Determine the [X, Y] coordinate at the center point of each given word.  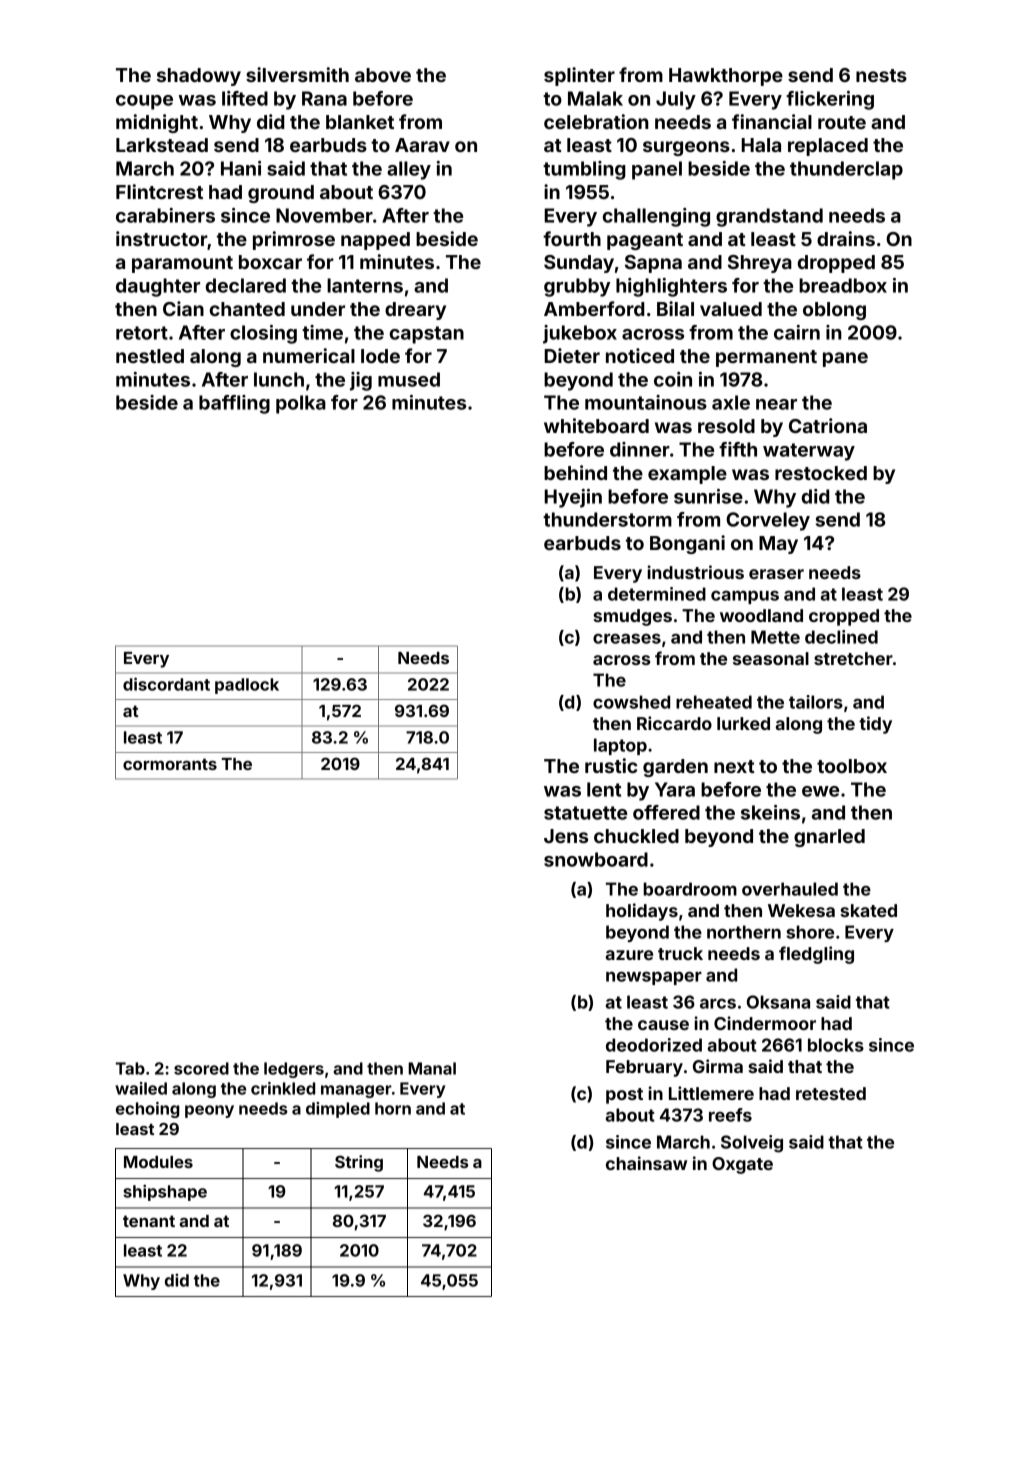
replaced [828, 147]
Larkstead [162, 145]
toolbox [852, 766]
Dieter [572, 355]
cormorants [170, 764]
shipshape [165, 1192]
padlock [247, 686]
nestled [150, 356]
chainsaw [646, 1163]
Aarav [422, 145]
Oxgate [742, 1165]
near [776, 404]
